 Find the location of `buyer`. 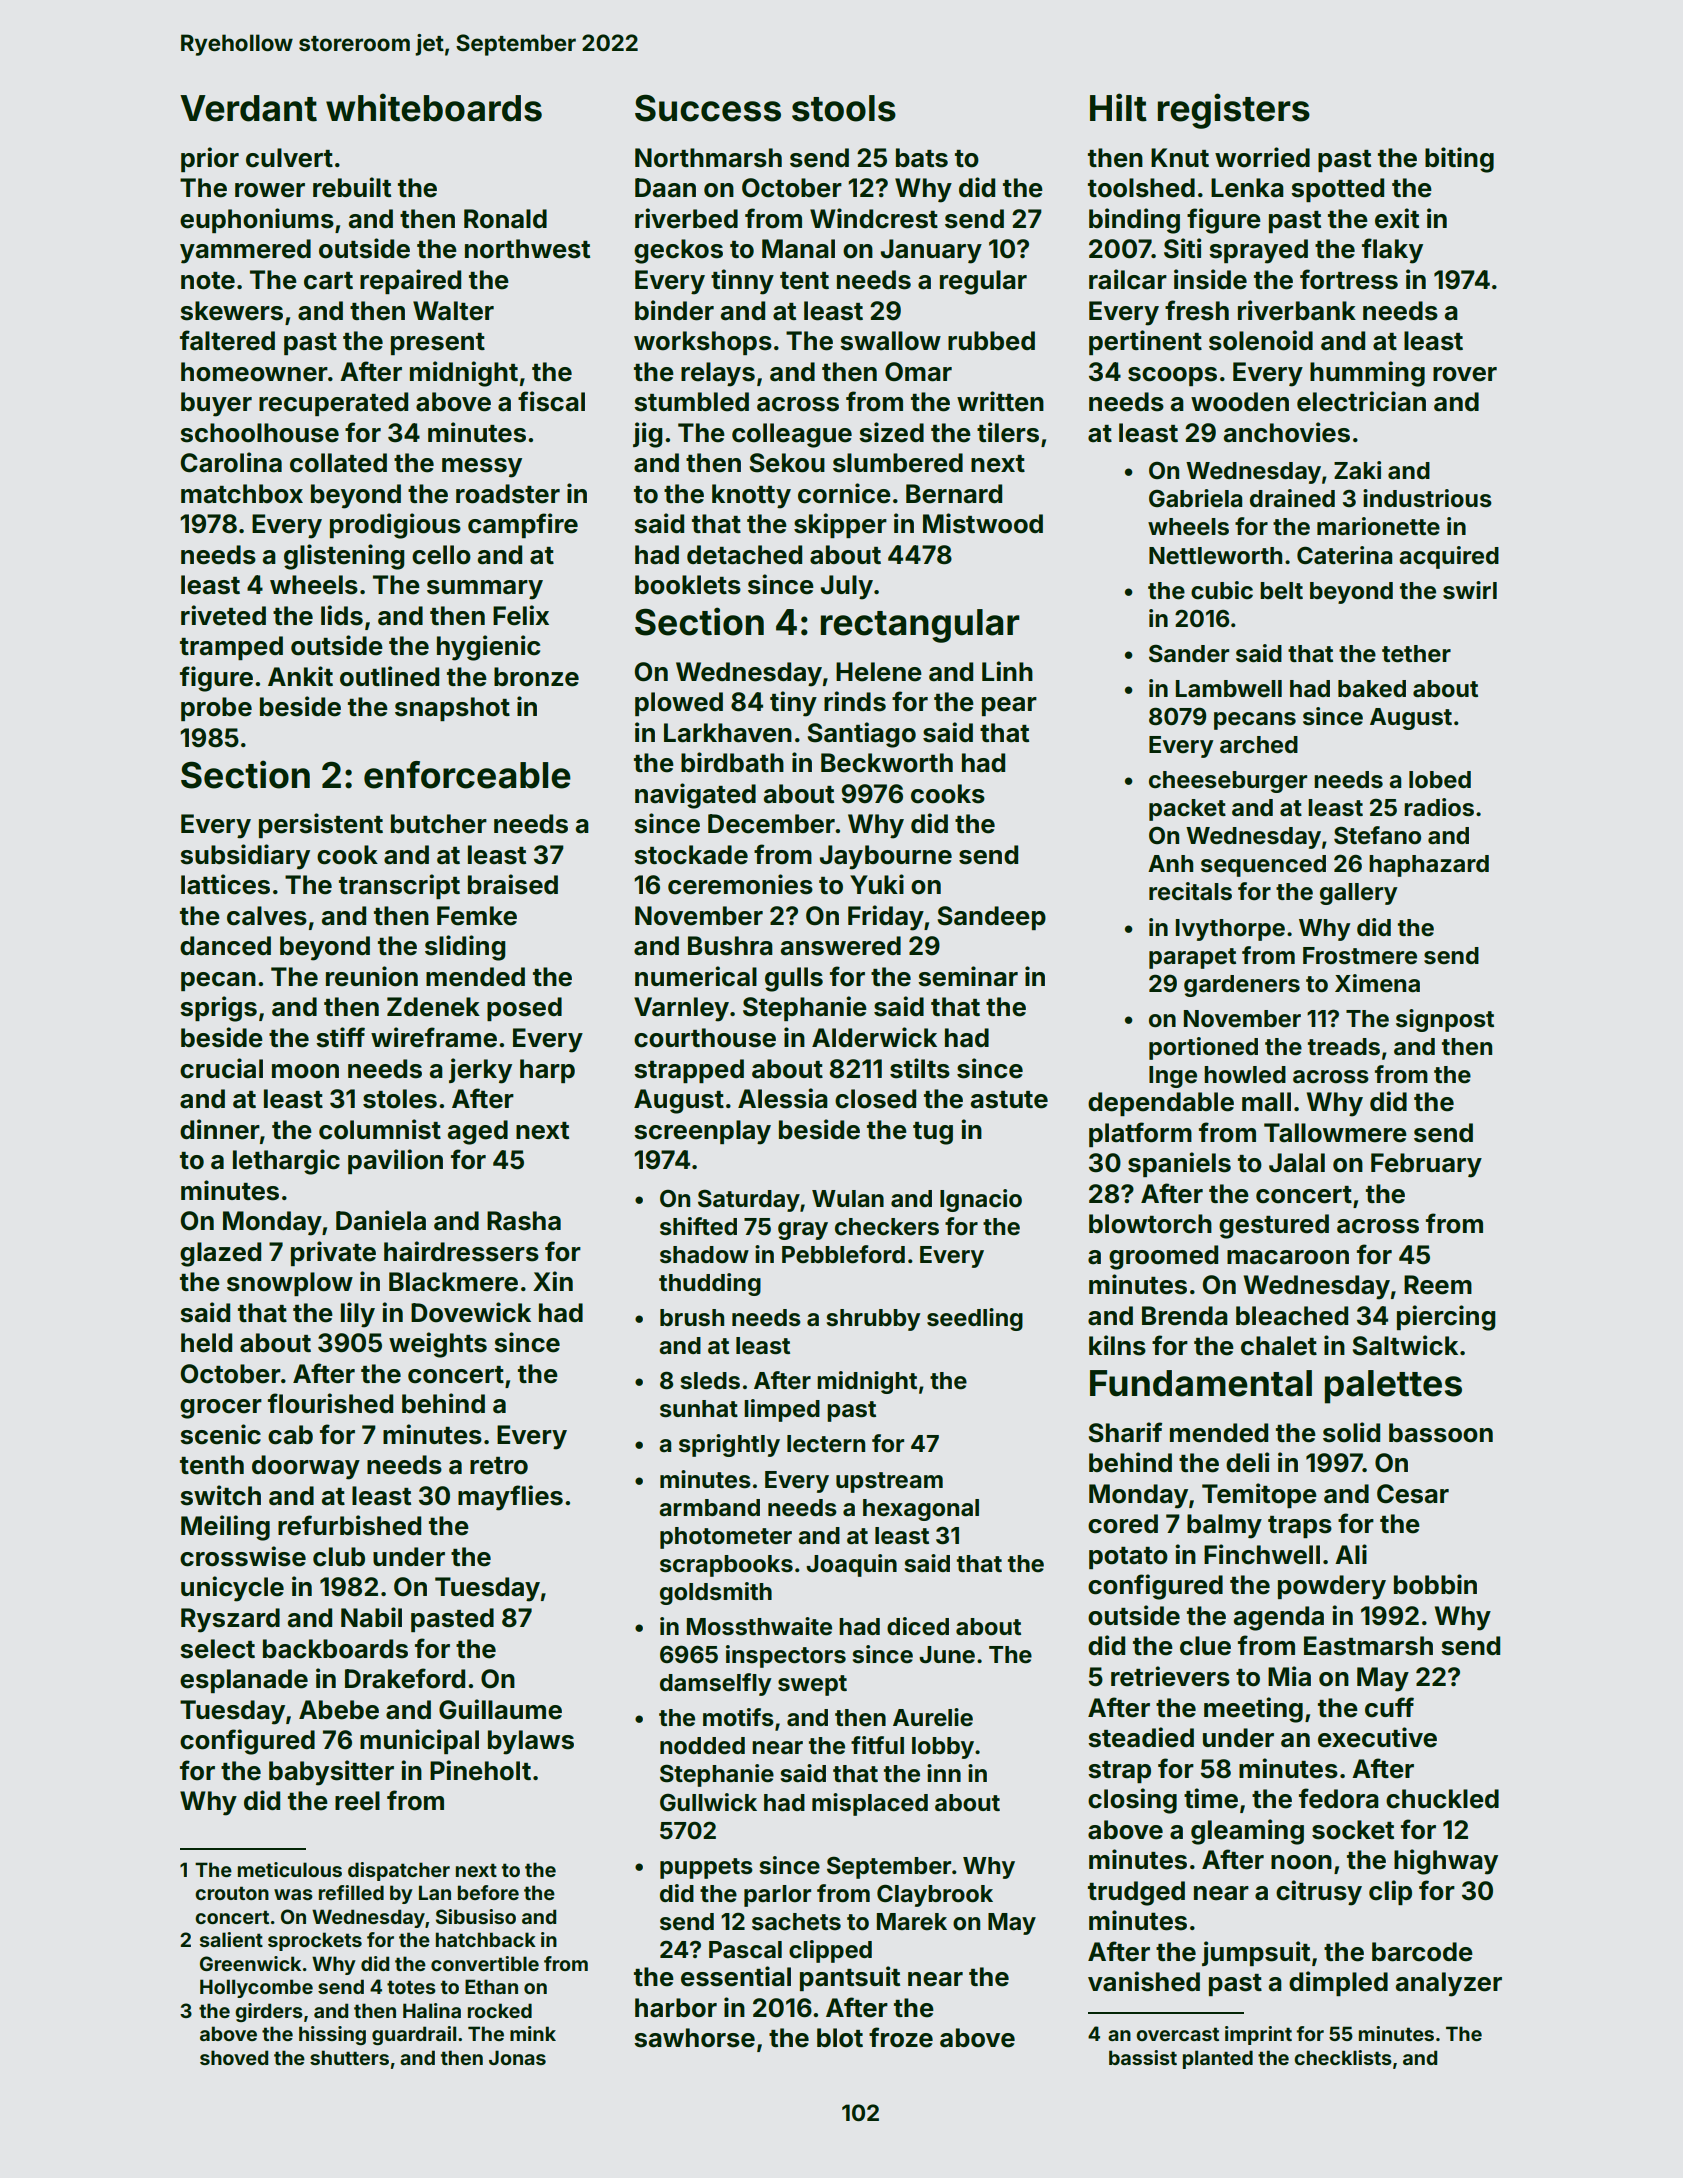

buyer is located at coordinates (216, 404).
